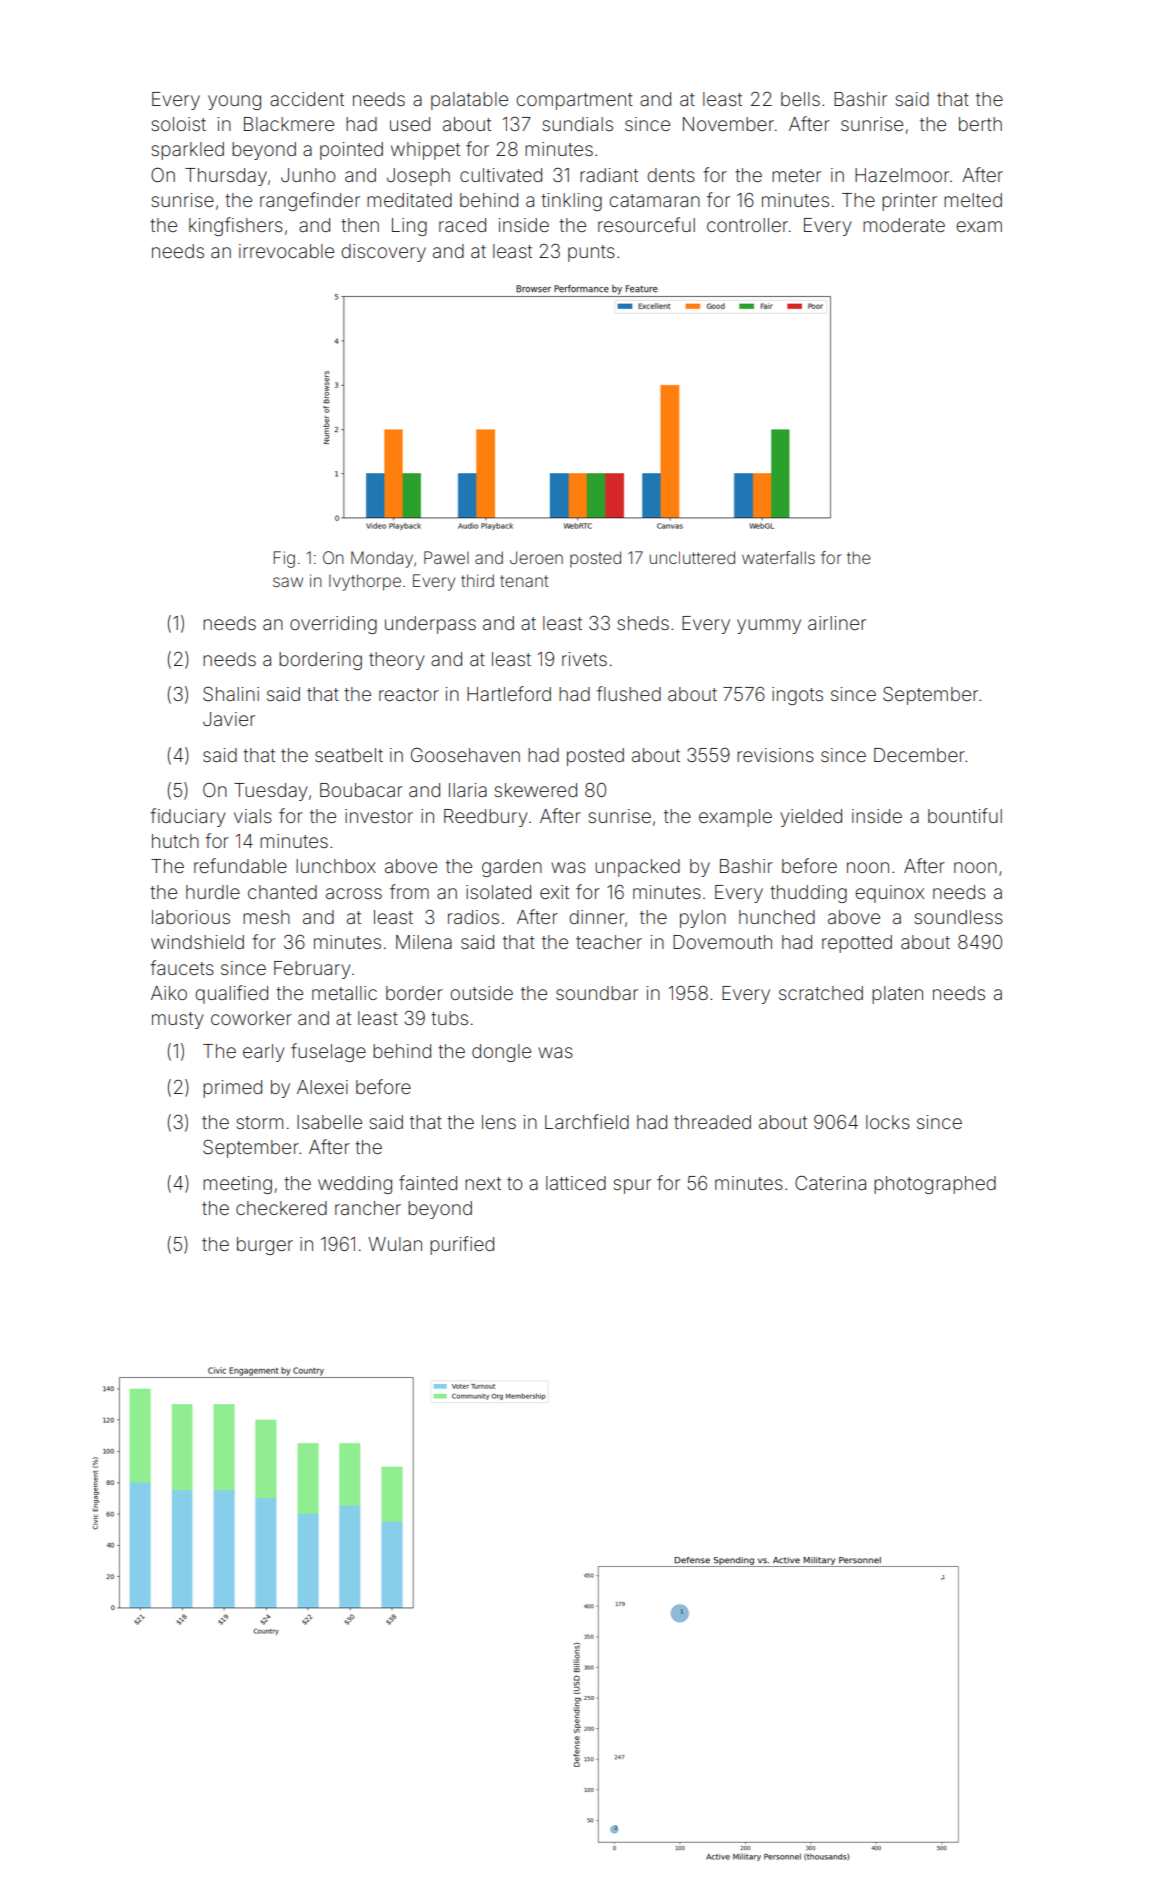  I want to click on Javier, so click(229, 719).
